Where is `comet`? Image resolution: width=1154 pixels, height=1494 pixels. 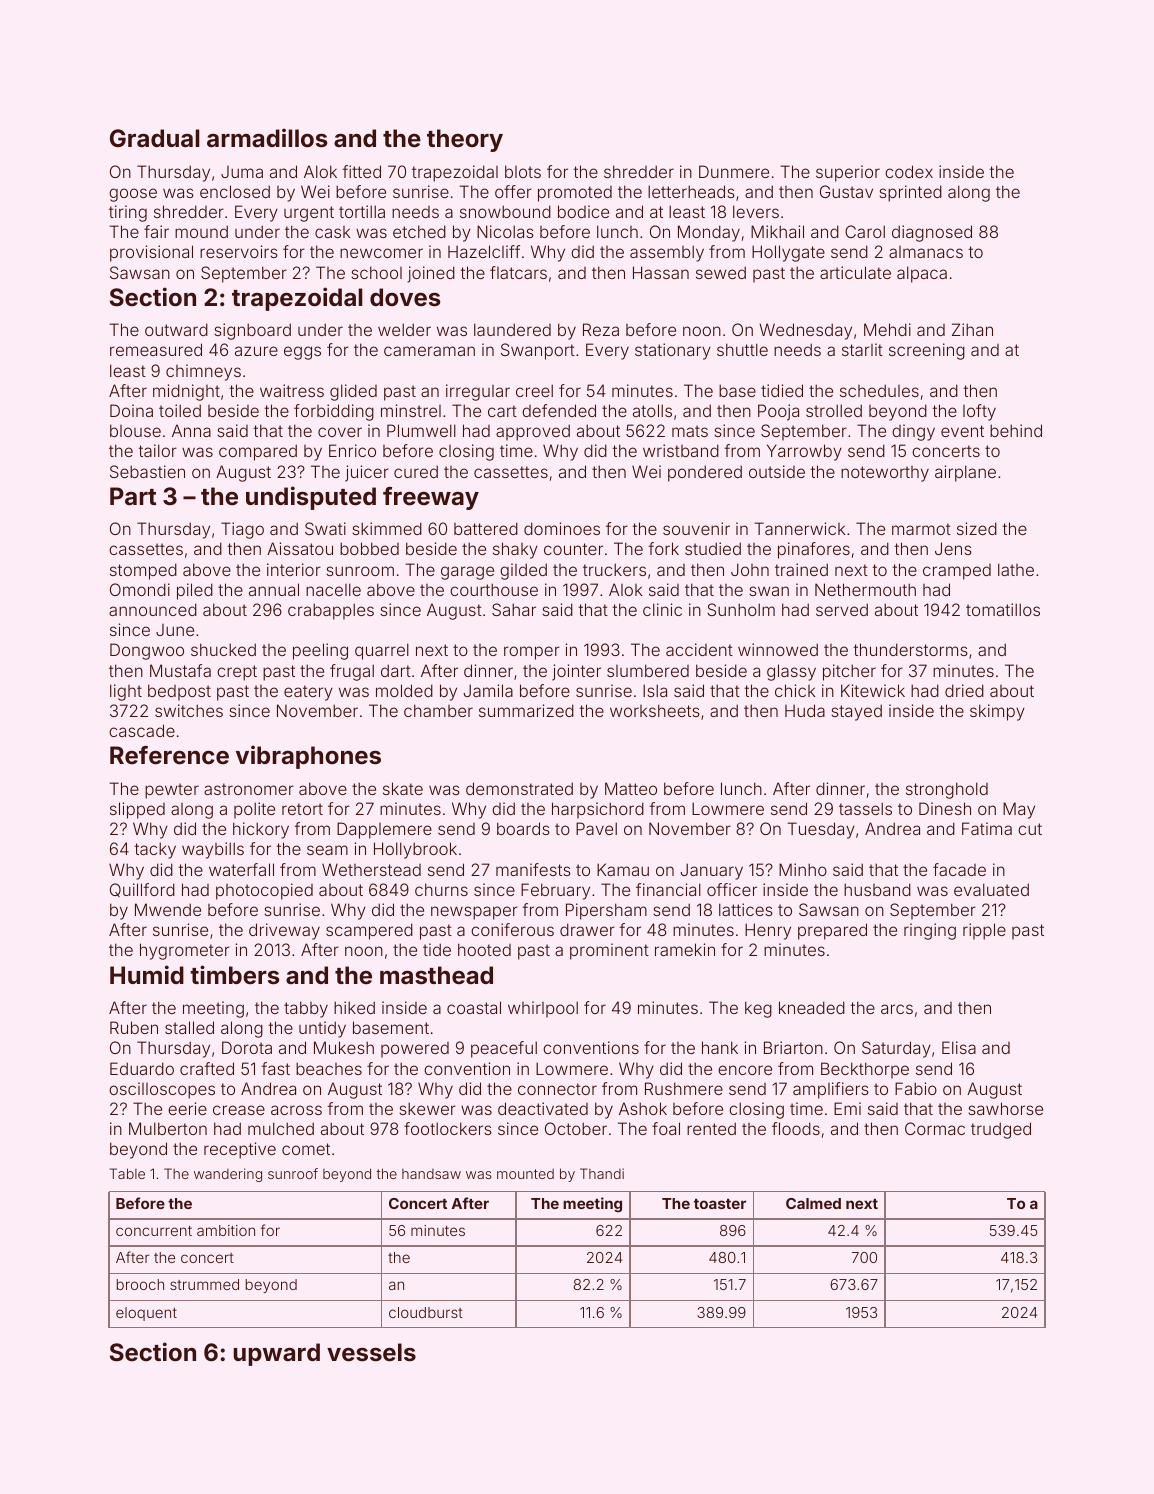 comet is located at coordinates (306, 1149).
